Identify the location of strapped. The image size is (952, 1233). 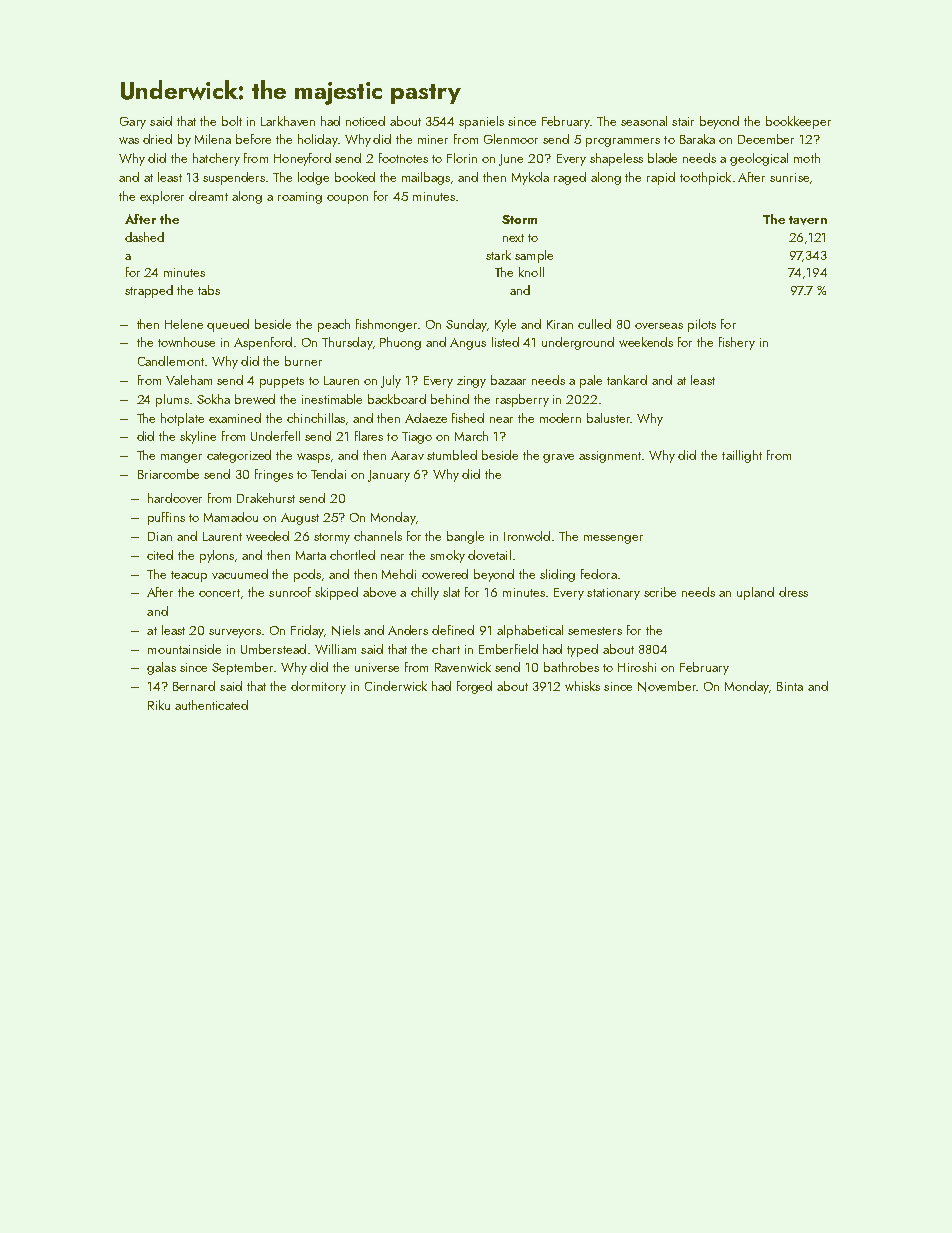
(149, 291).
